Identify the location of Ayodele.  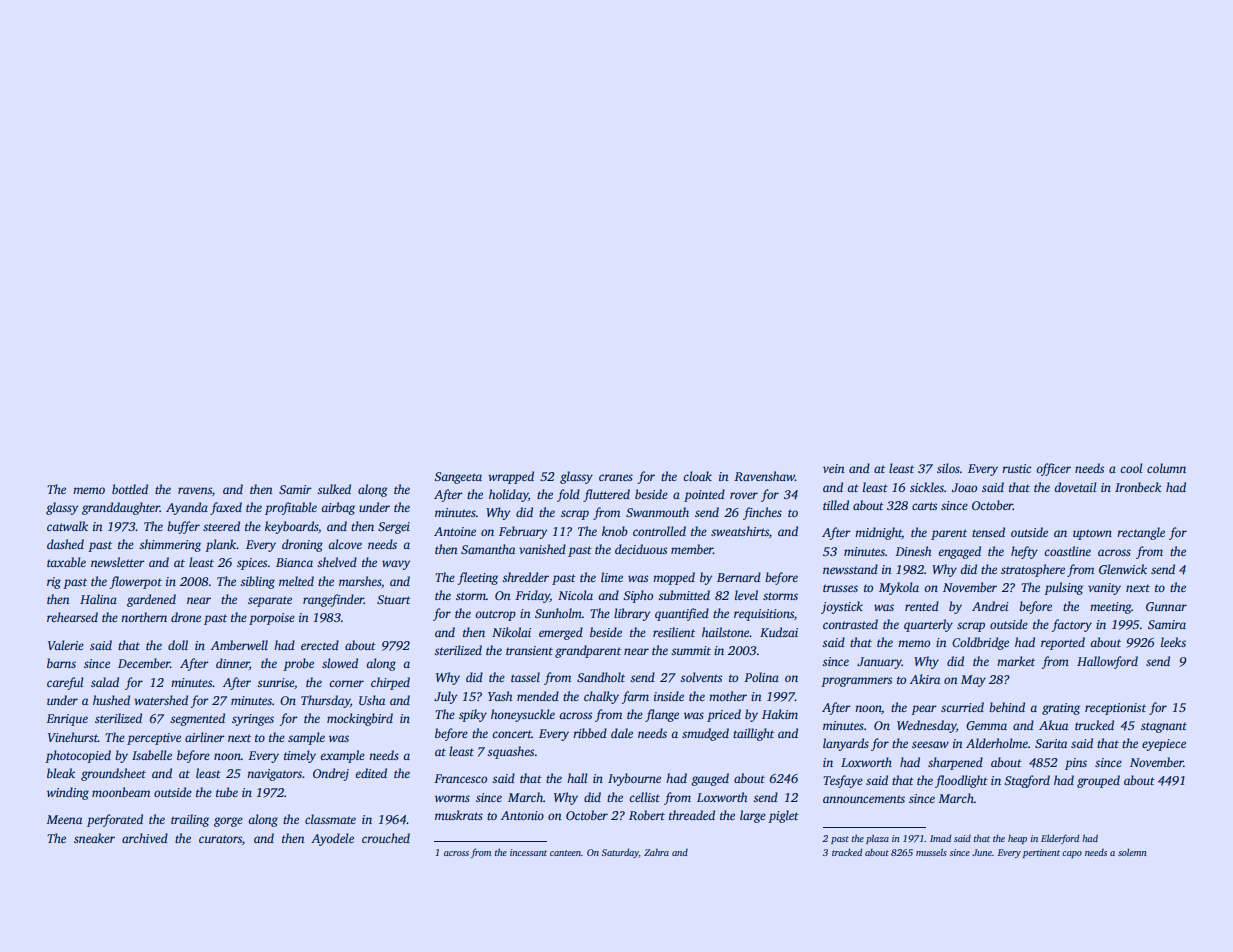
(332, 839).
